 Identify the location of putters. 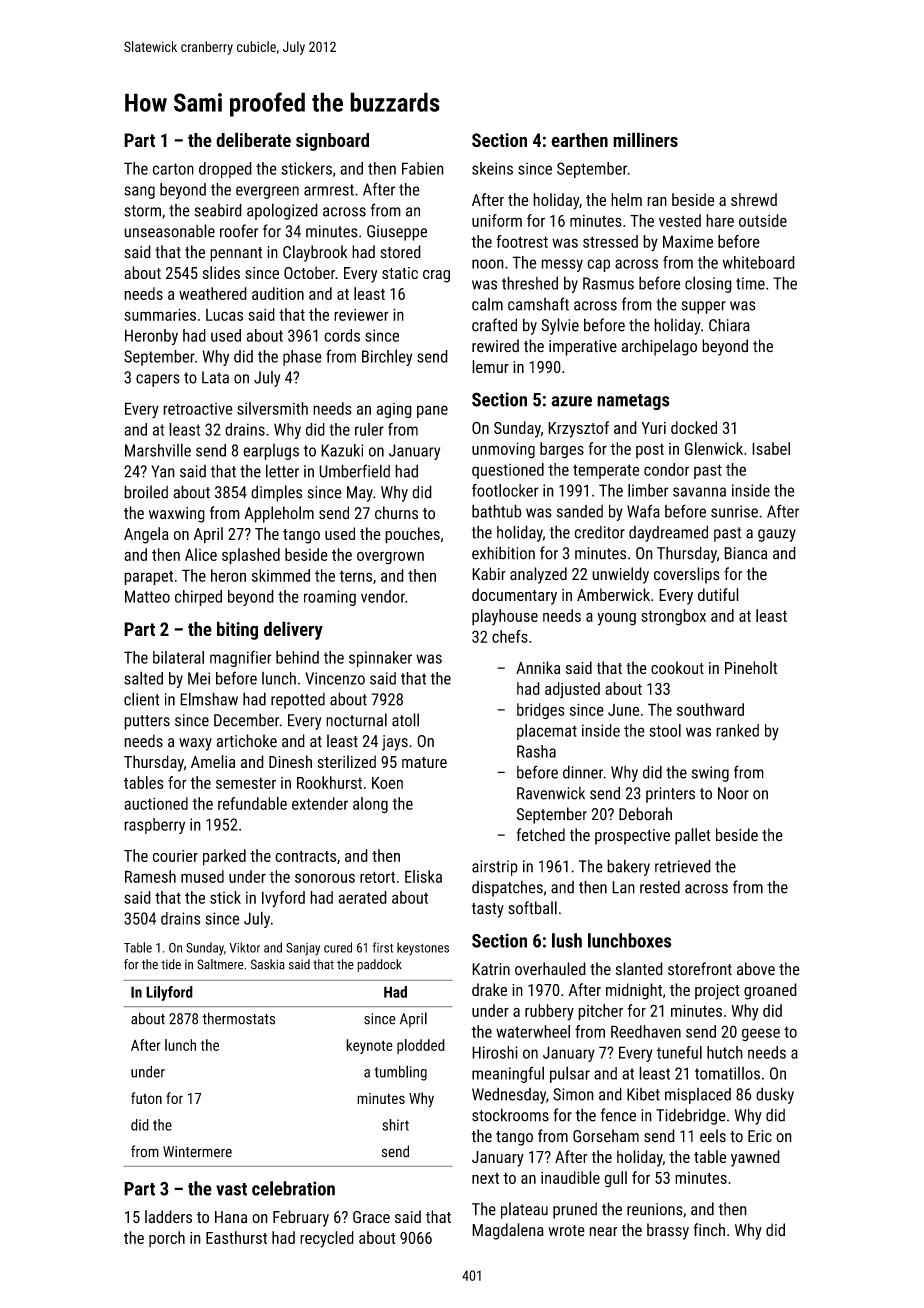
(147, 722).
